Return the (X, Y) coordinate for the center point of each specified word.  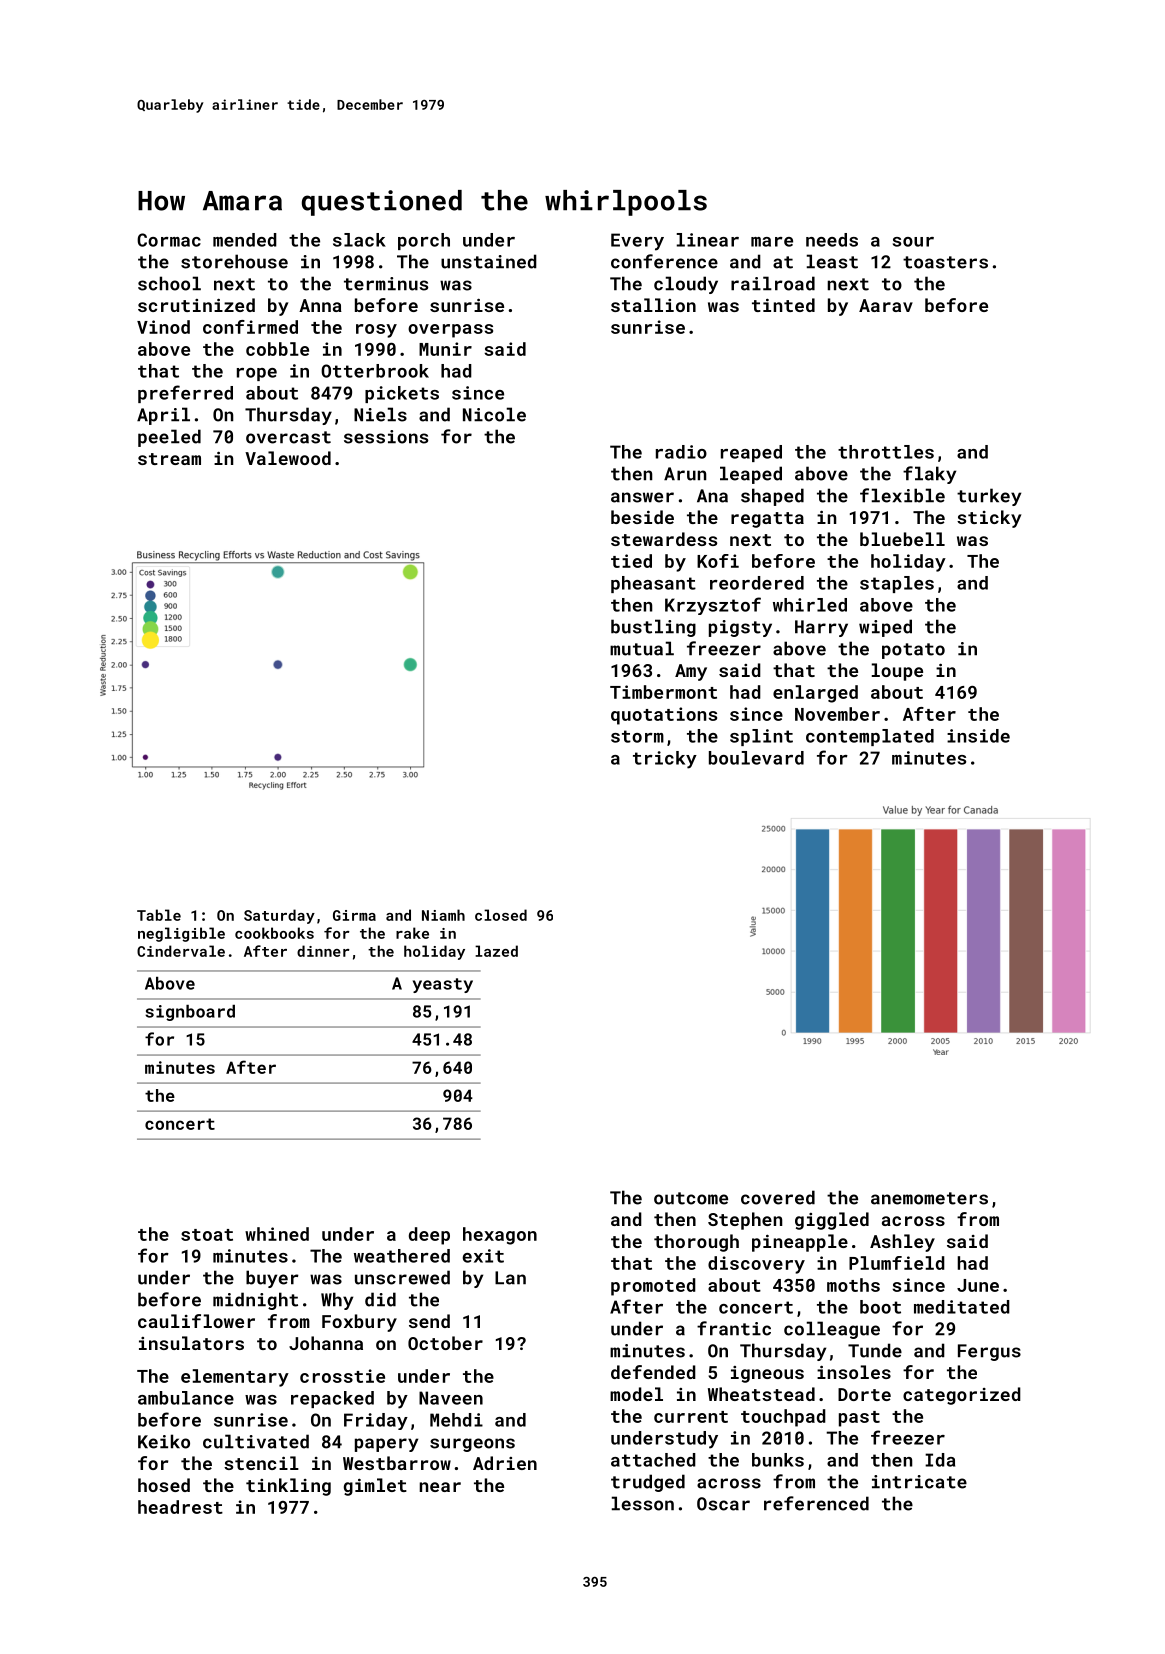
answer (642, 497)
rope (257, 374)
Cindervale (181, 951)
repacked (332, 1399)
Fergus (989, 1352)
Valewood (288, 458)
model (636, 1394)
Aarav (886, 305)
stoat (207, 1235)
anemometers (929, 1198)
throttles (886, 452)
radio (681, 452)
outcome (691, 1198)
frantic (734, 1328)
